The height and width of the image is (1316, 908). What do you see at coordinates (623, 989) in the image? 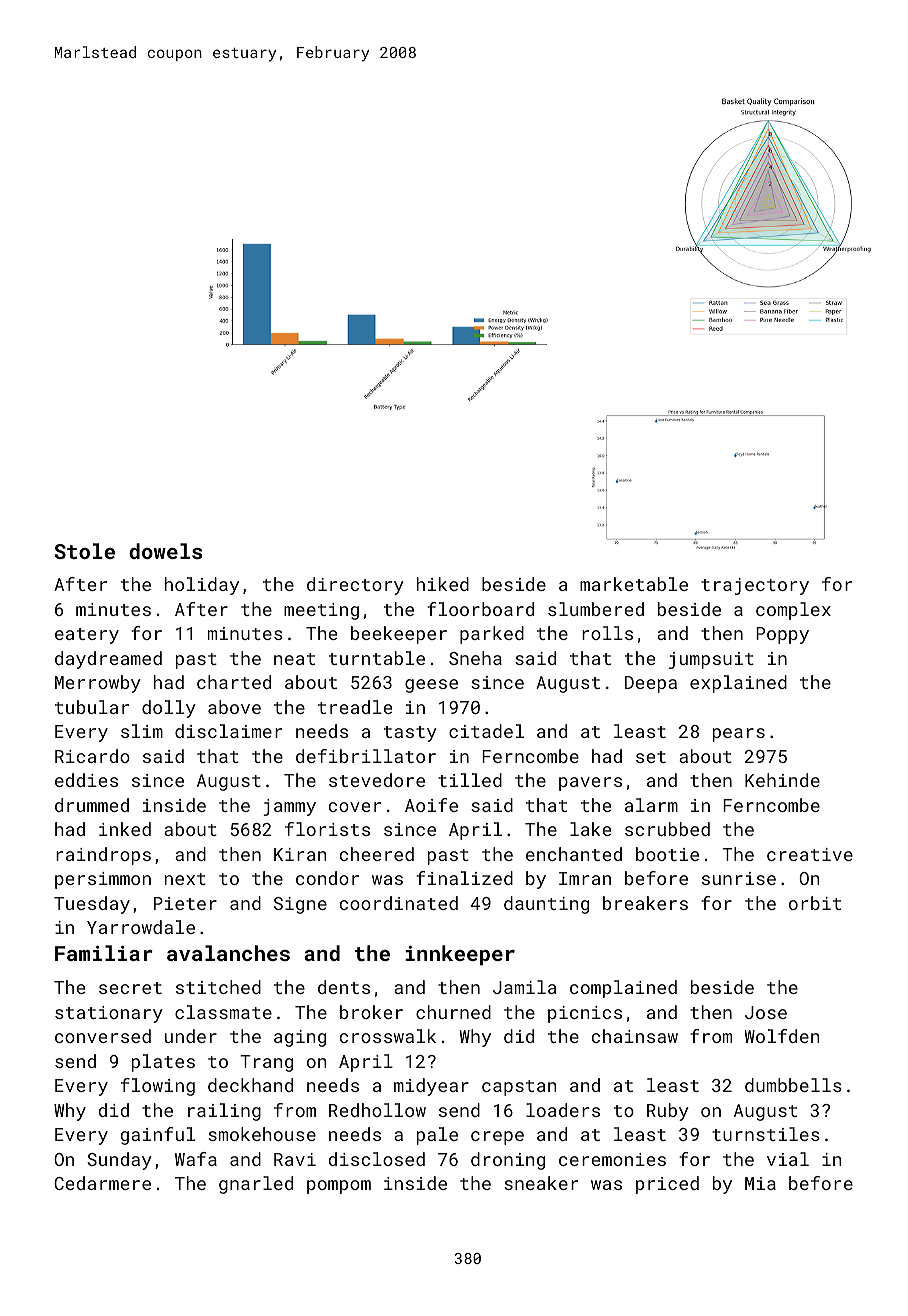
I see `complained` at bounding box center [623, 989].
